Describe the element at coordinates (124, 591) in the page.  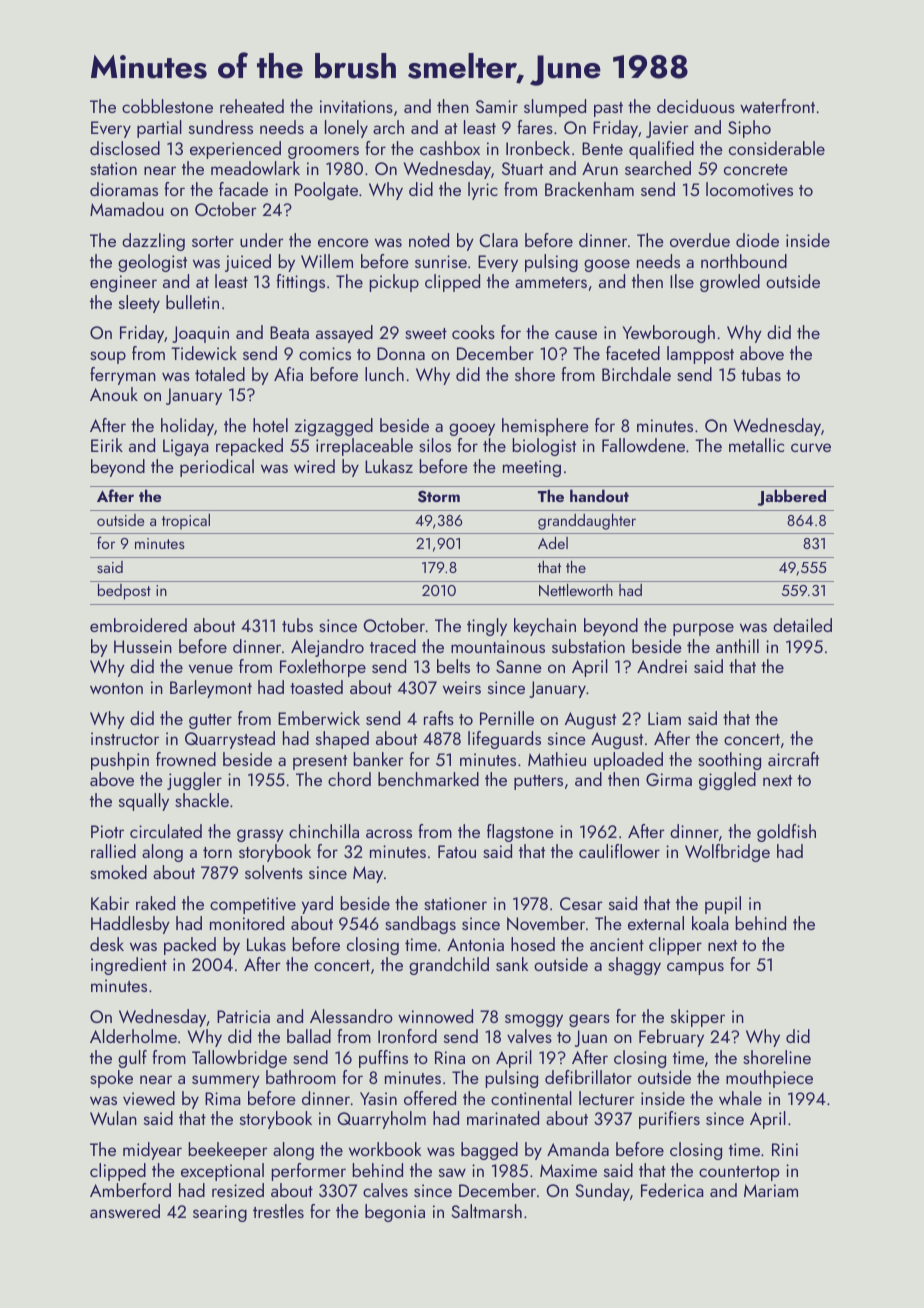
I see `bedpost` at that location.
